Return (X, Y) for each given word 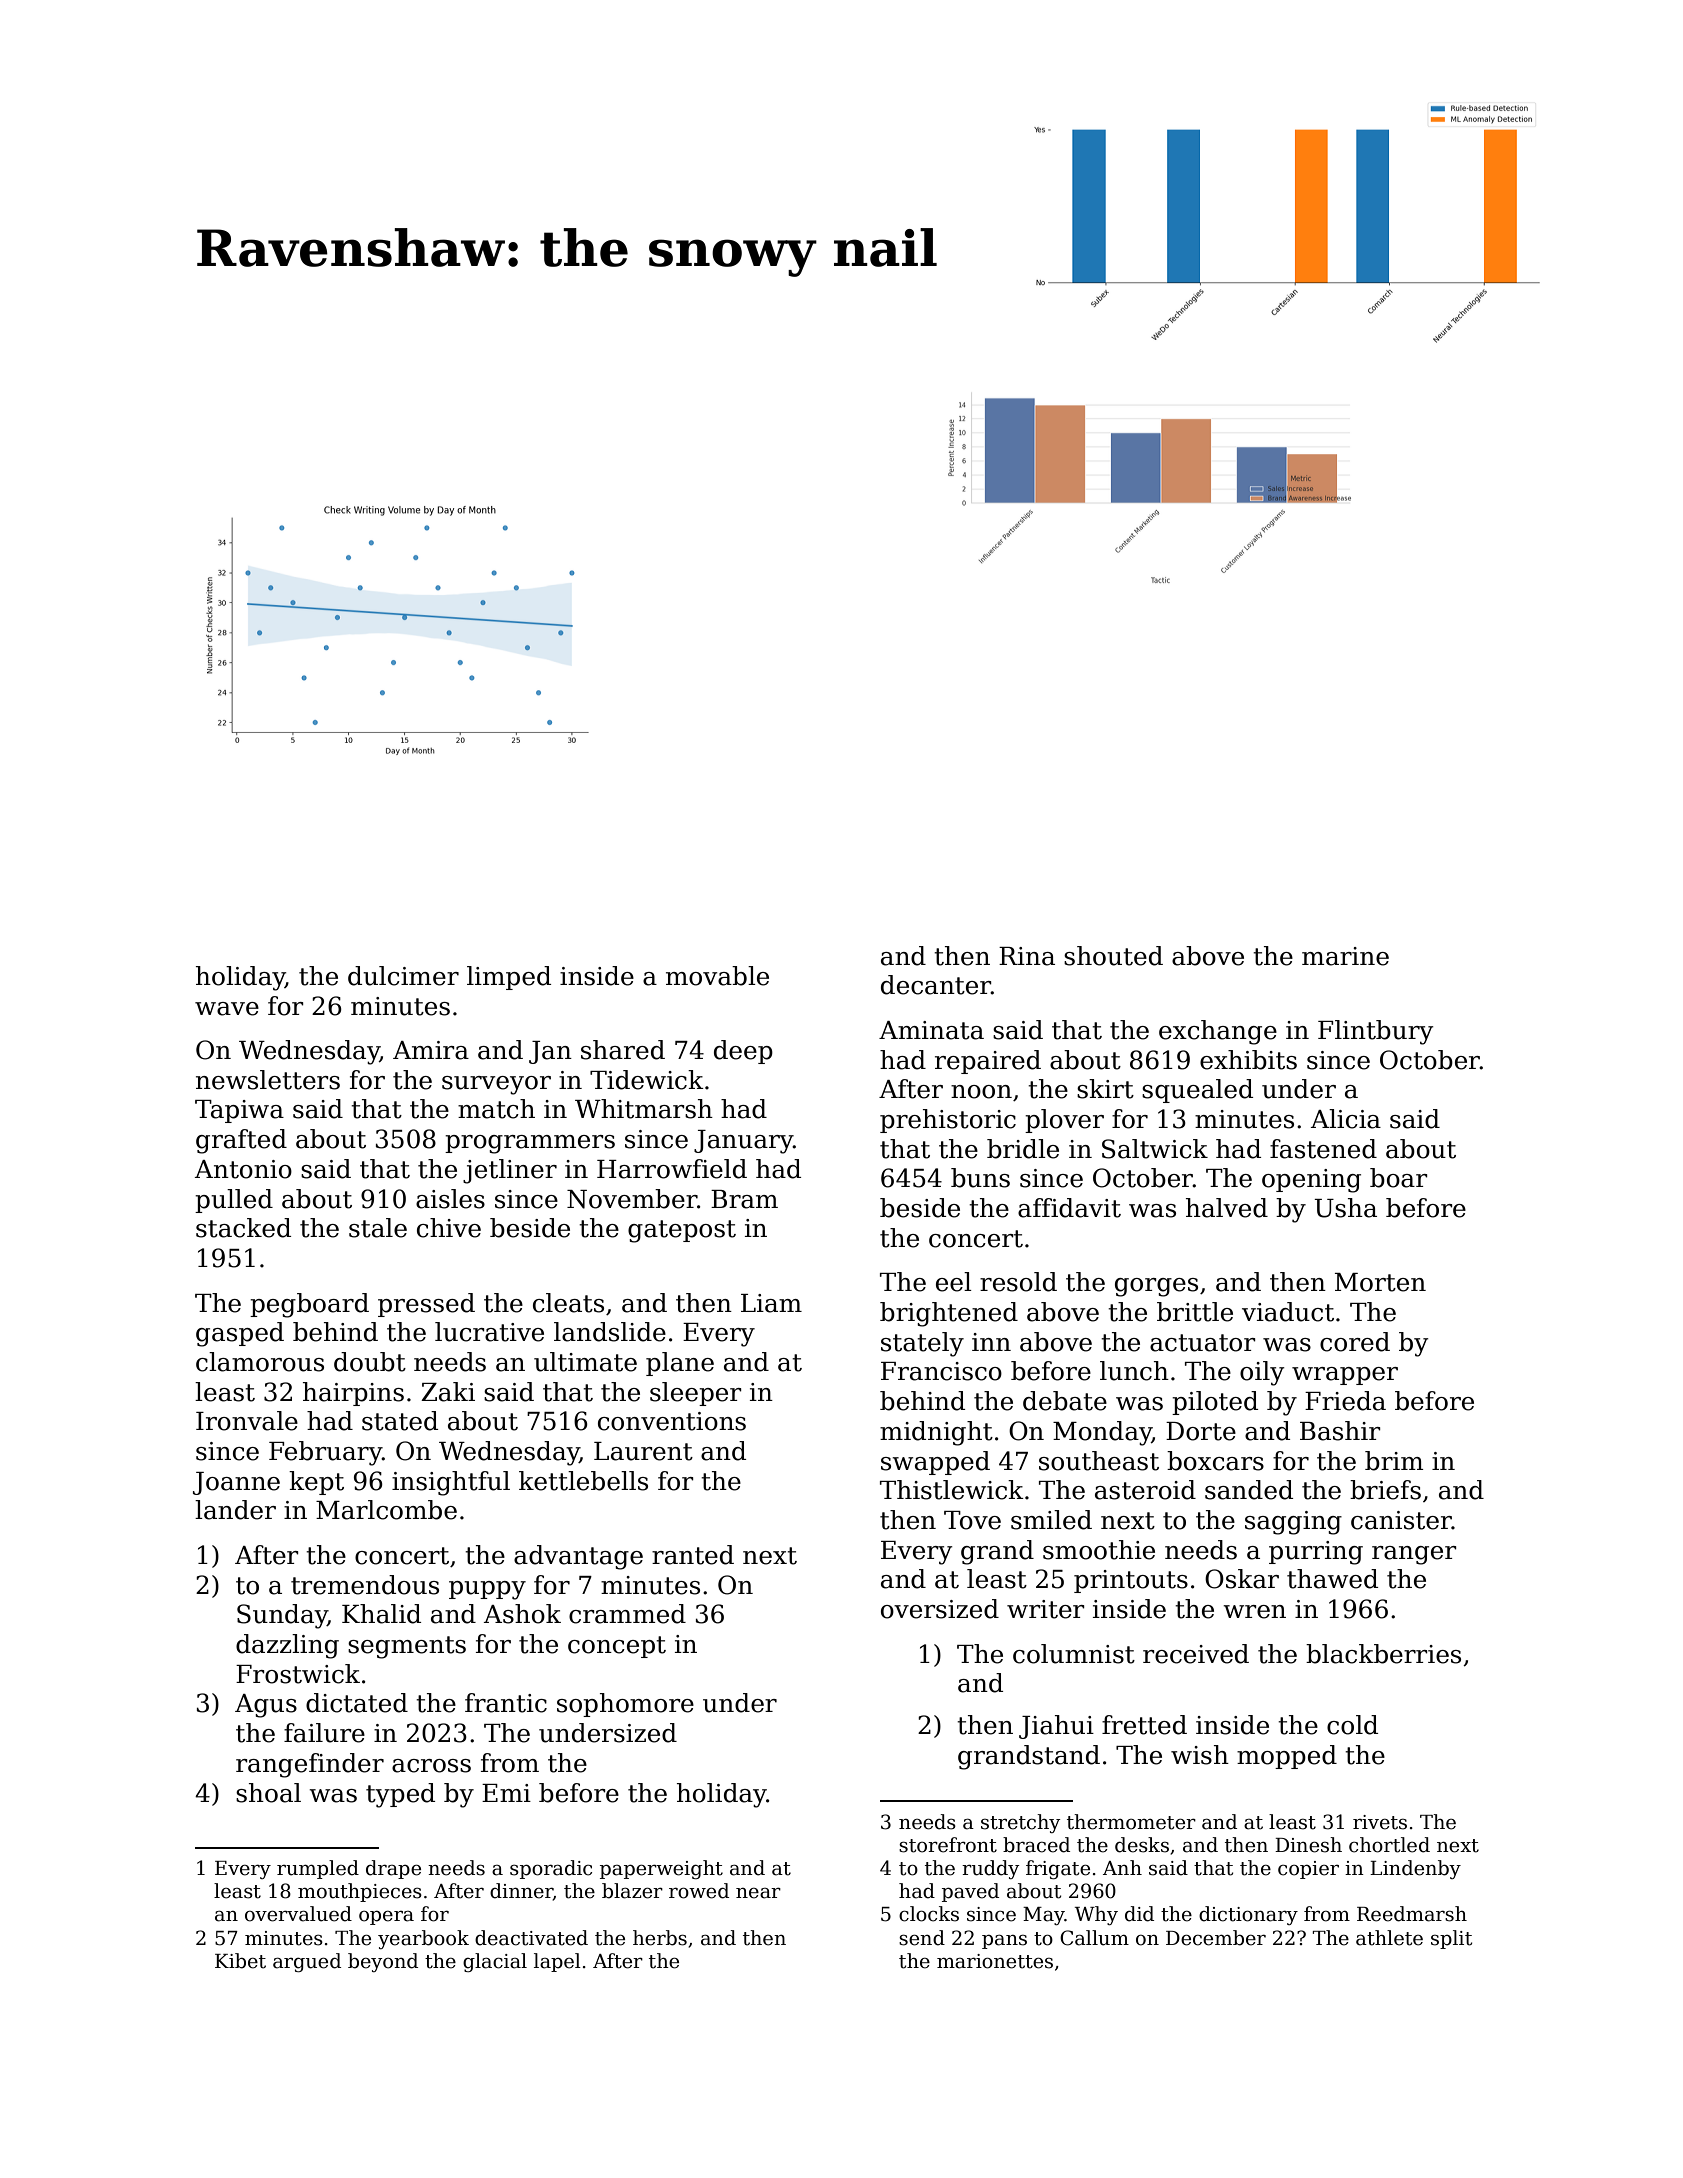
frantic (506, 1703)
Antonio (243, 1169)
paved (970, 1892)
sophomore (625, 1705)
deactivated (531, 1938)
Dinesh (1308, 1845)
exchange (1218, 1032)
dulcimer (403, 976)
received (1196, 1654)
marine (1345, 956)
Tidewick (647, 1080)
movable (717, 976)
